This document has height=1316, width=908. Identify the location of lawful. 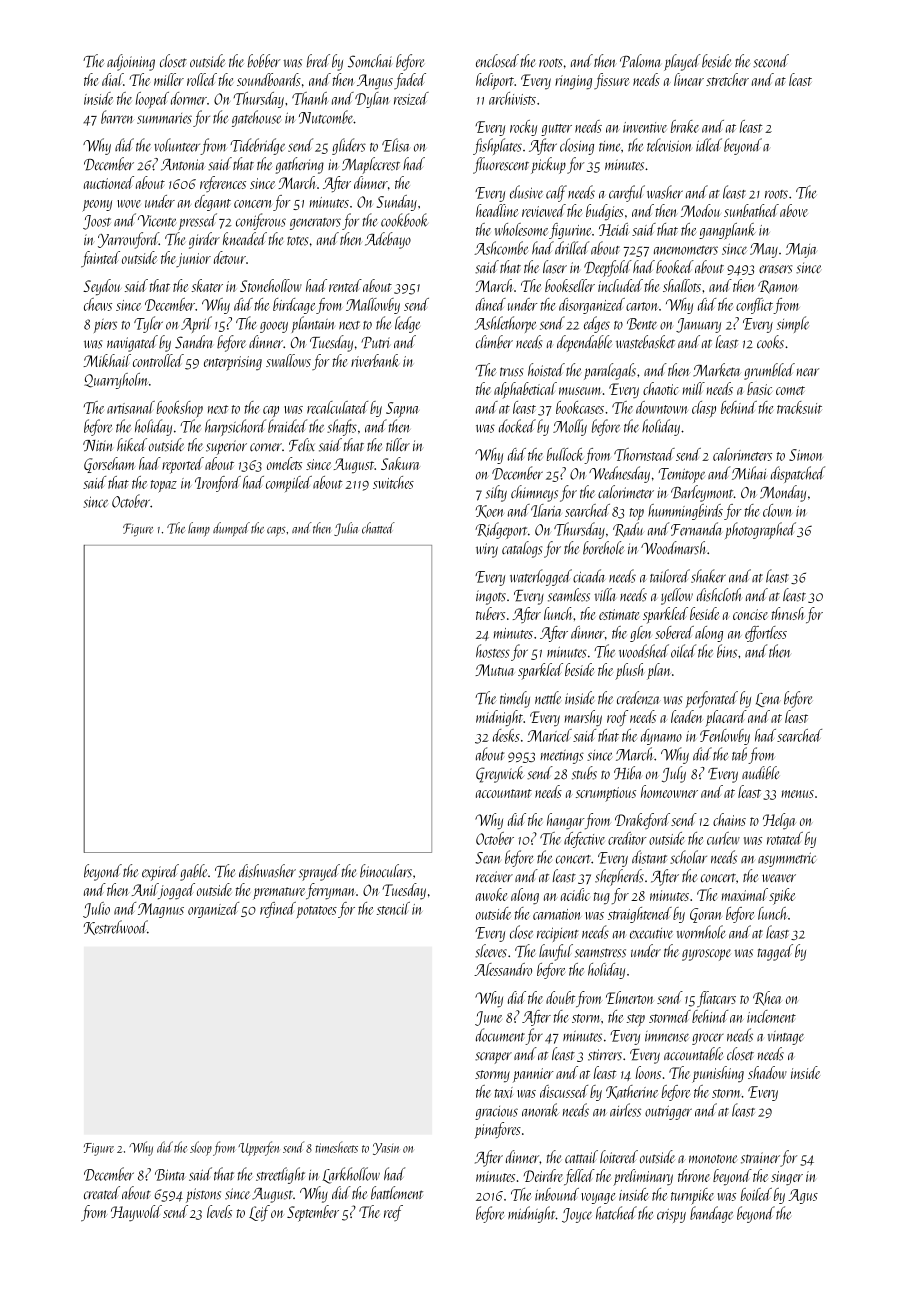
(556, 952).
